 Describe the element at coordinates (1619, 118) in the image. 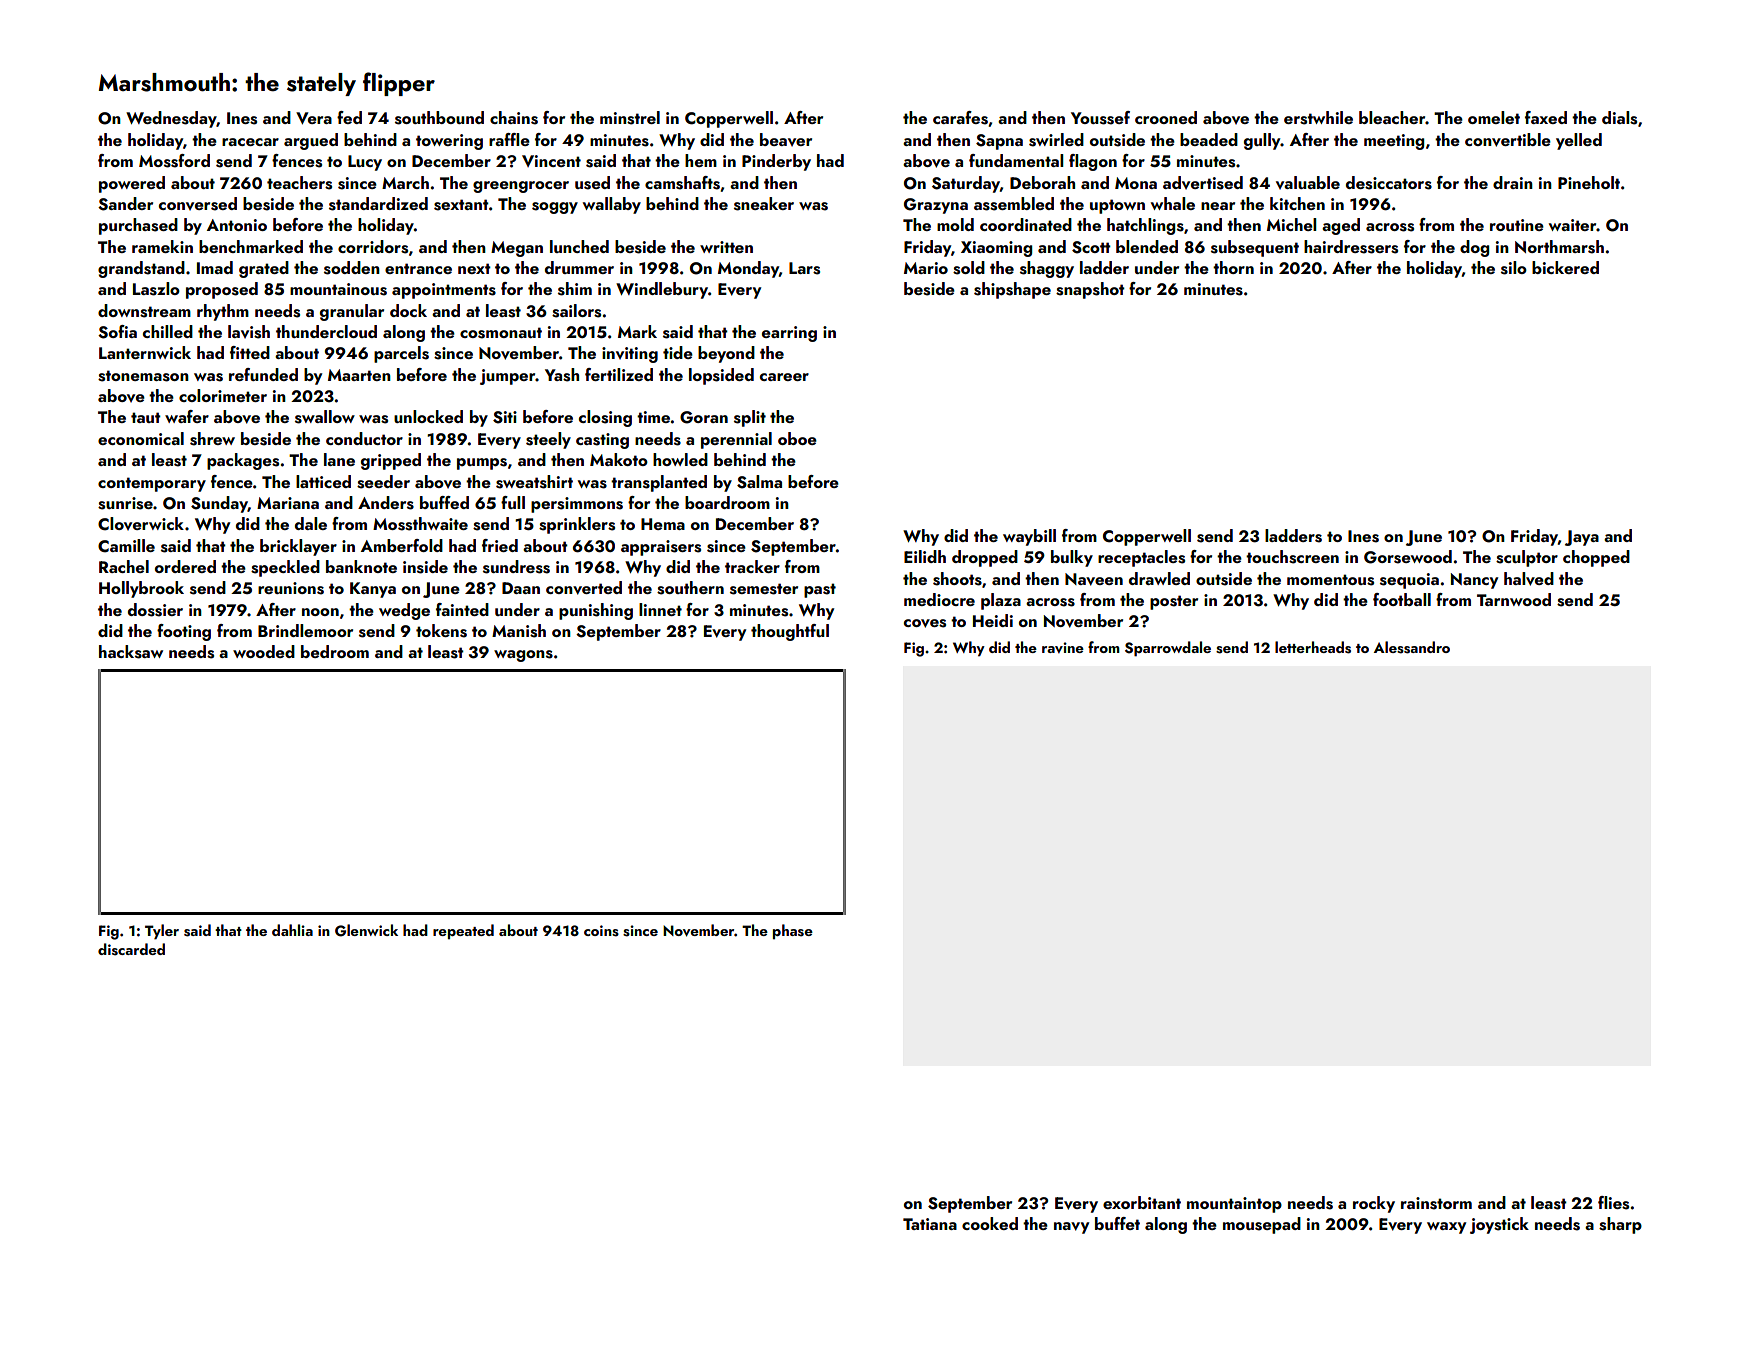

I see `dials` at that location.
